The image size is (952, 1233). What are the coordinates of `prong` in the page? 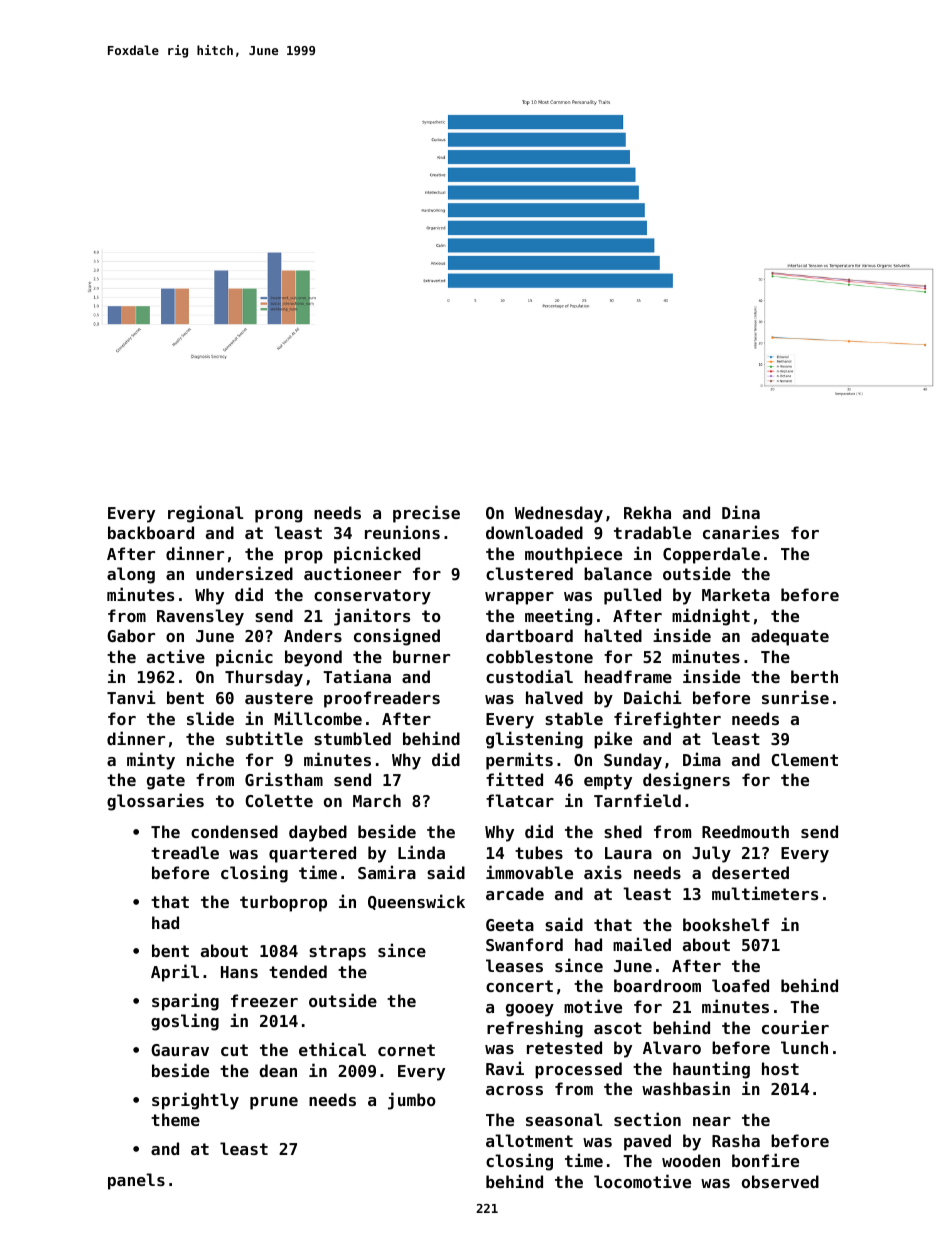 It's located at (278, 516).
